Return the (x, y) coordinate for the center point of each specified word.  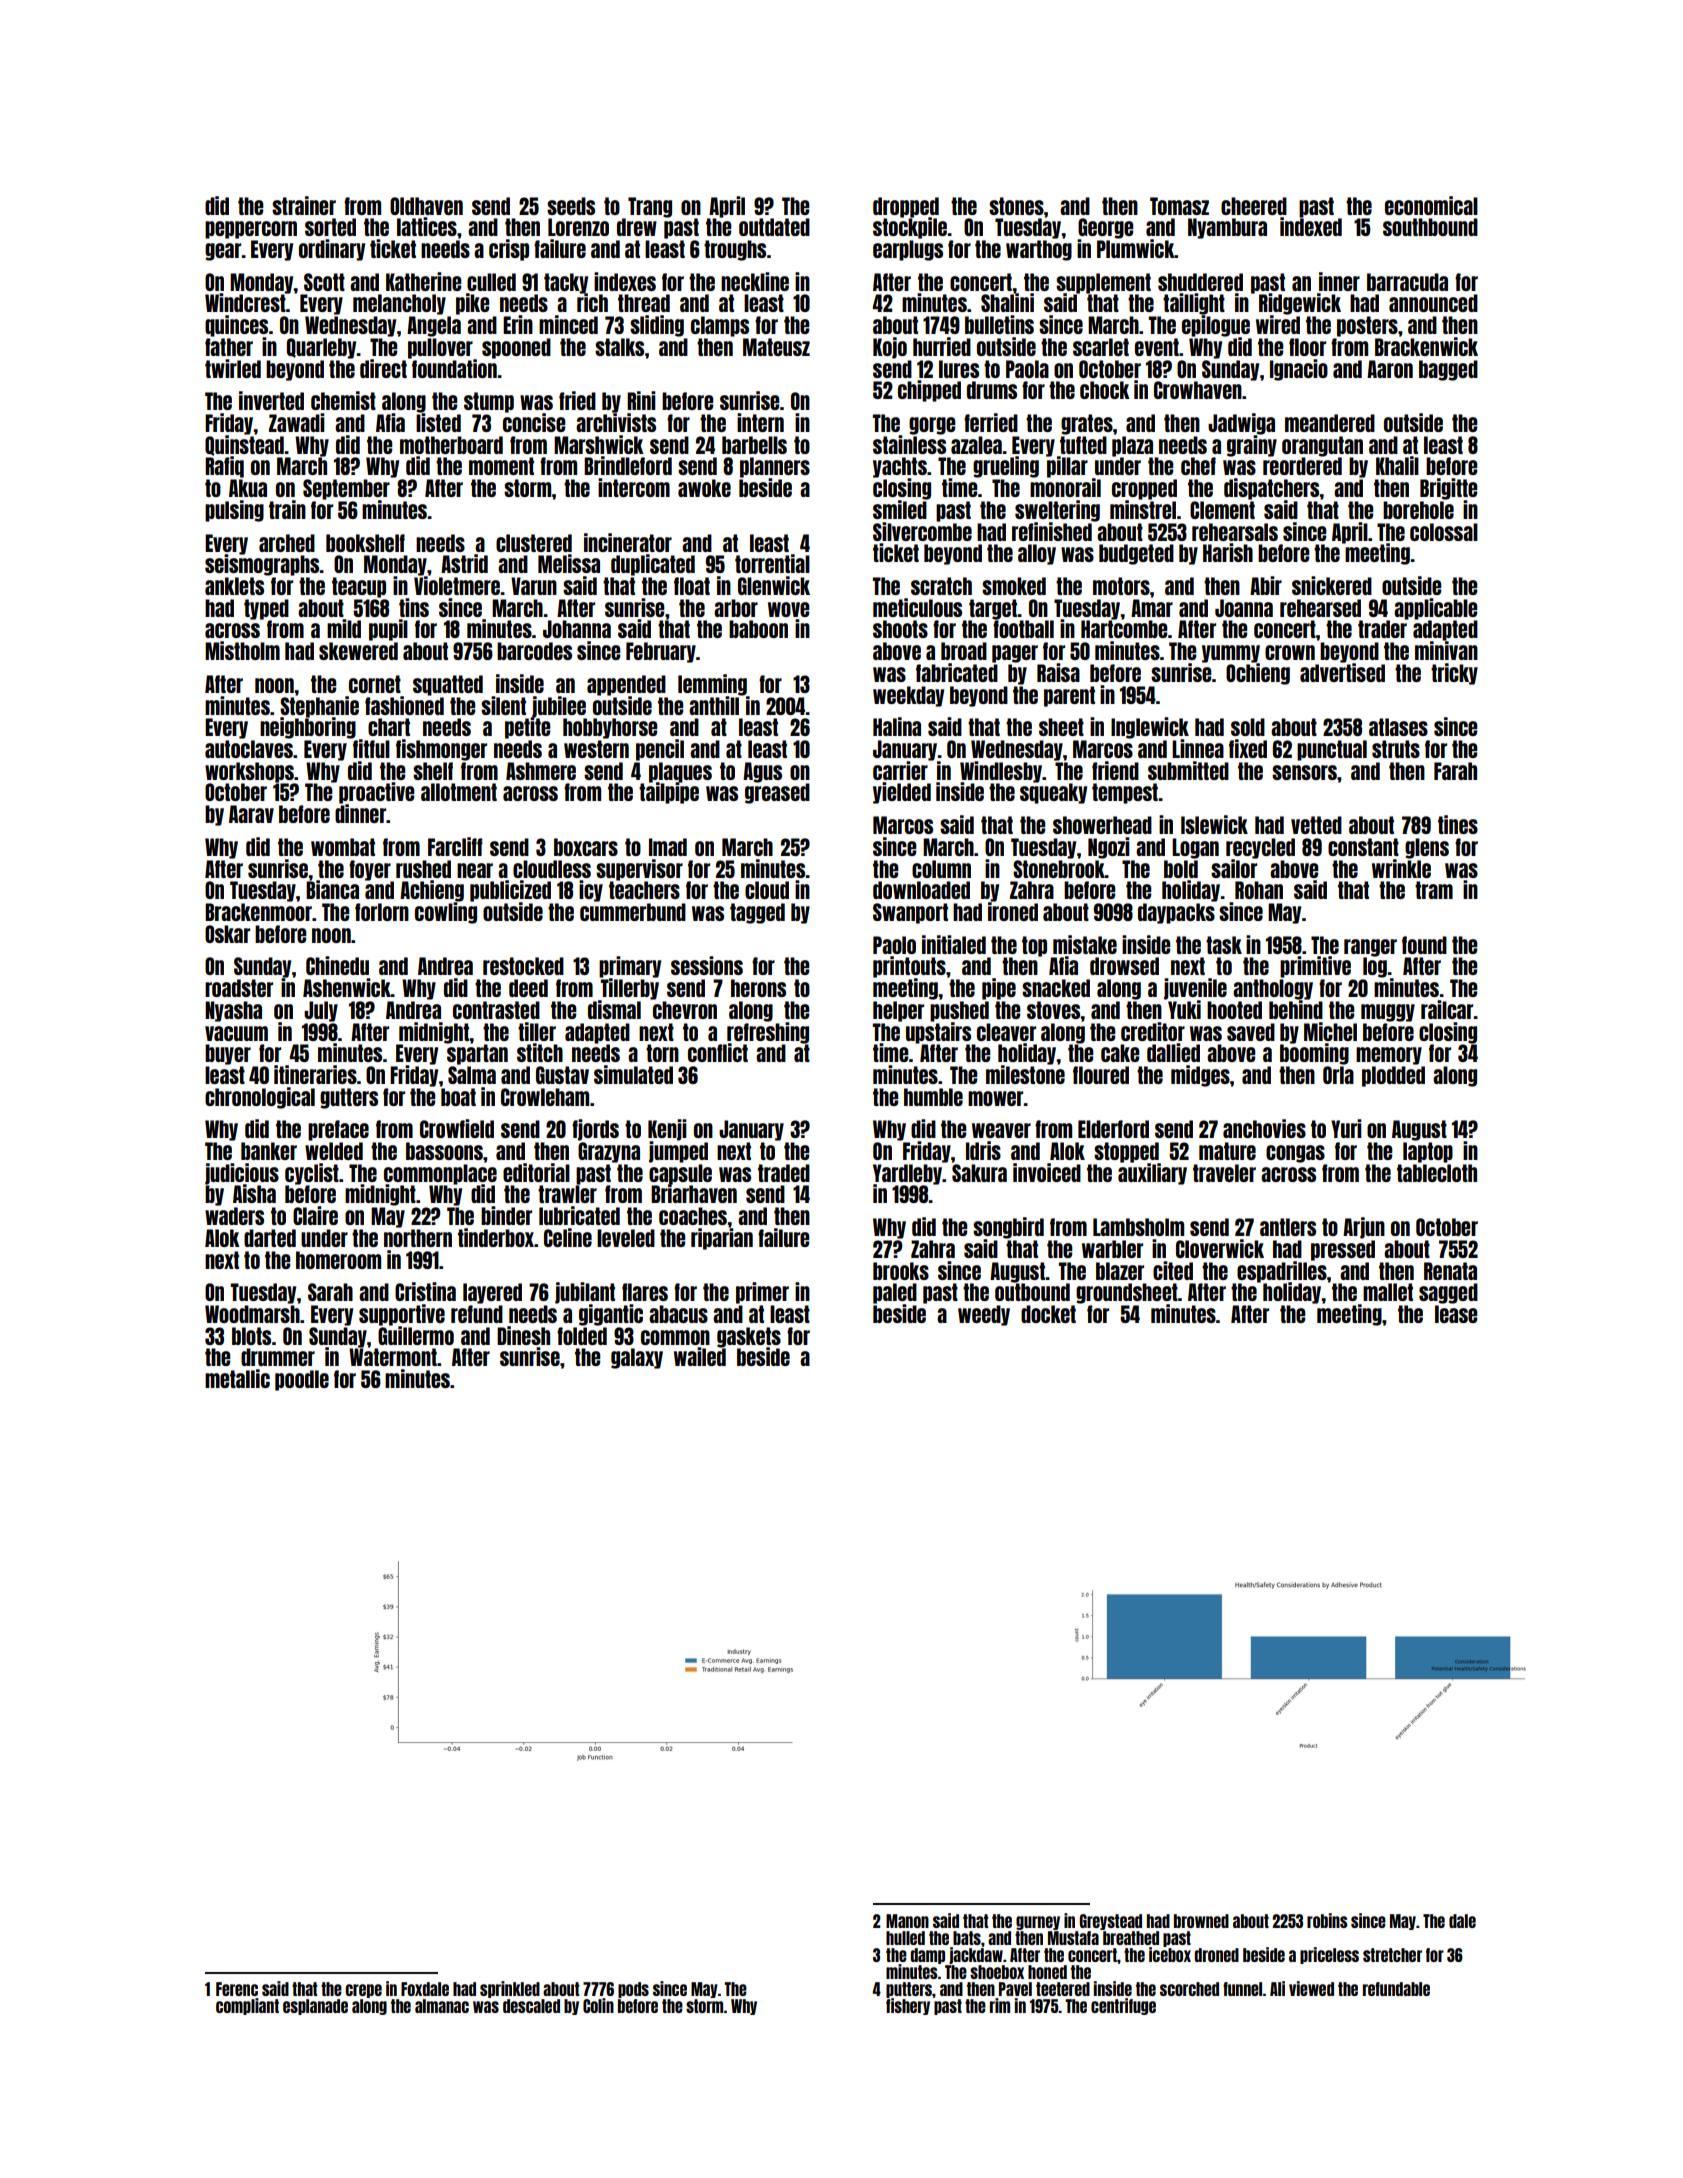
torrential (772, 563)
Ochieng (1258, 674)
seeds (571, 206)
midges (1200, 1076)
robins (1327, 1920)
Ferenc (237, 1989)
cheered (1254, 206)
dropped (906, 207)
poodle (302, 1380)
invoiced (1047, 1172)
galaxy (637, 1358)
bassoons (444, 1151)
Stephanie (319, 706)
